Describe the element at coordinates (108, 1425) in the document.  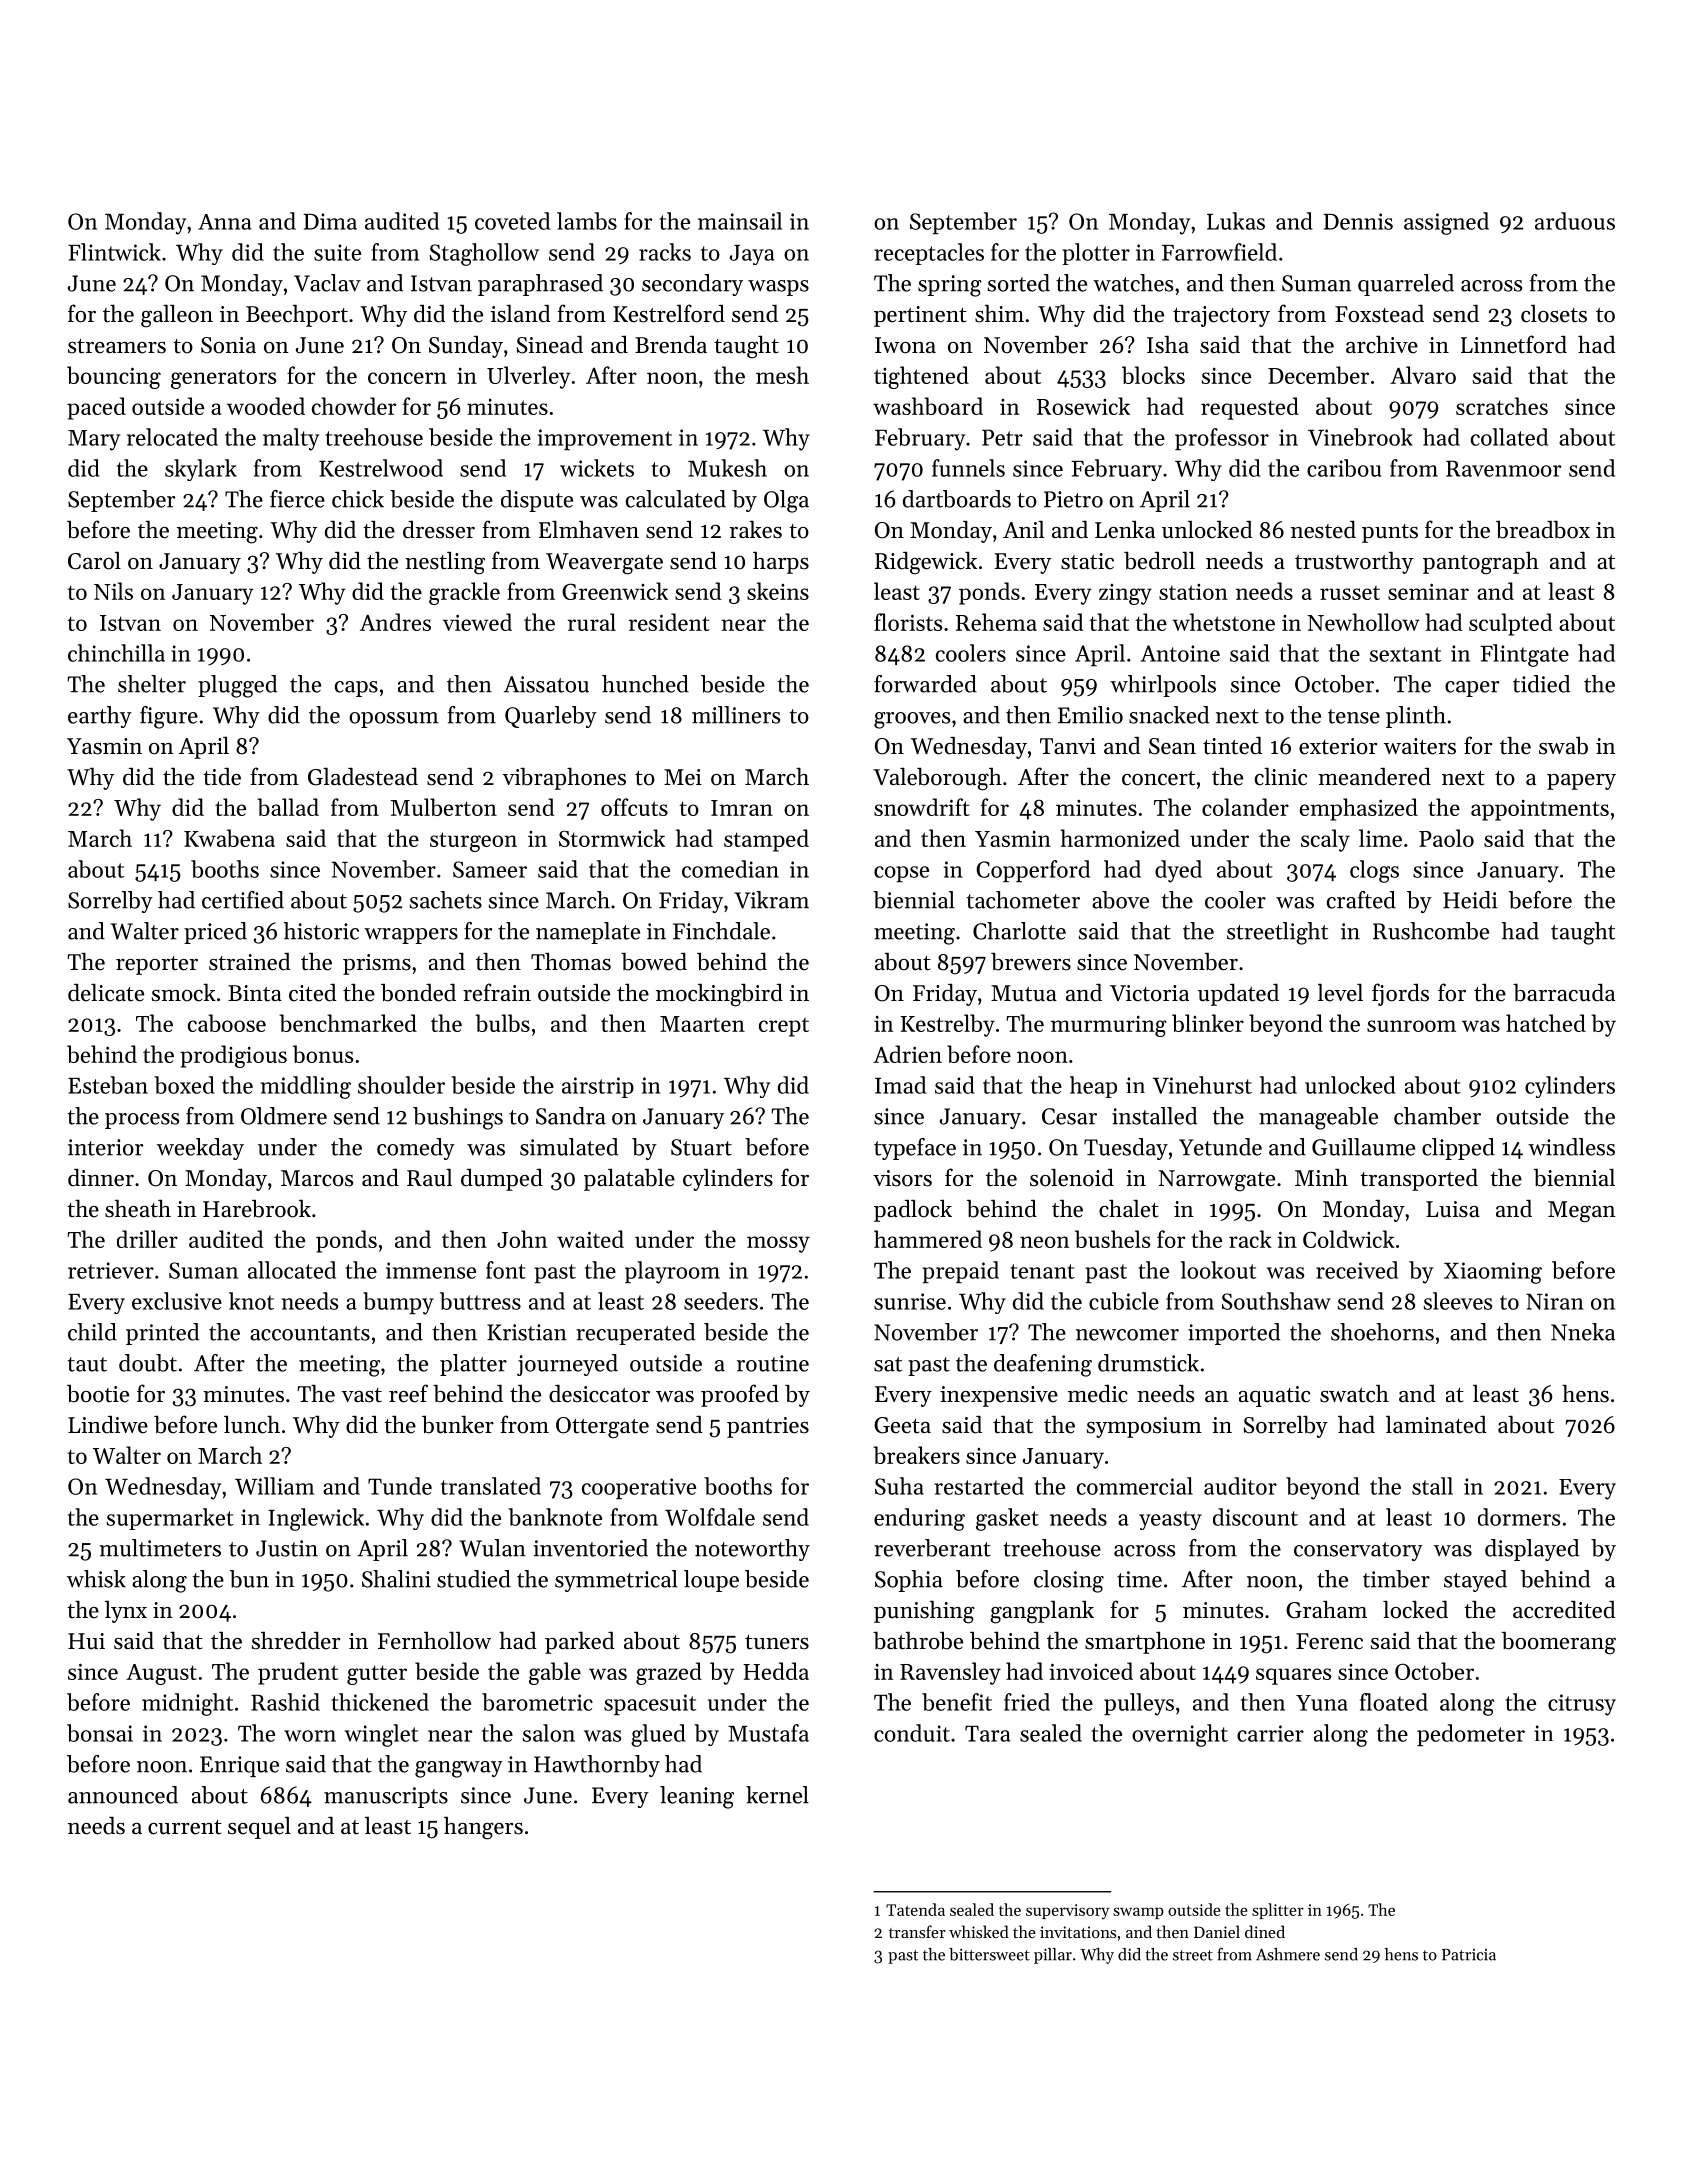
I see `Lindiwe` at that location.
